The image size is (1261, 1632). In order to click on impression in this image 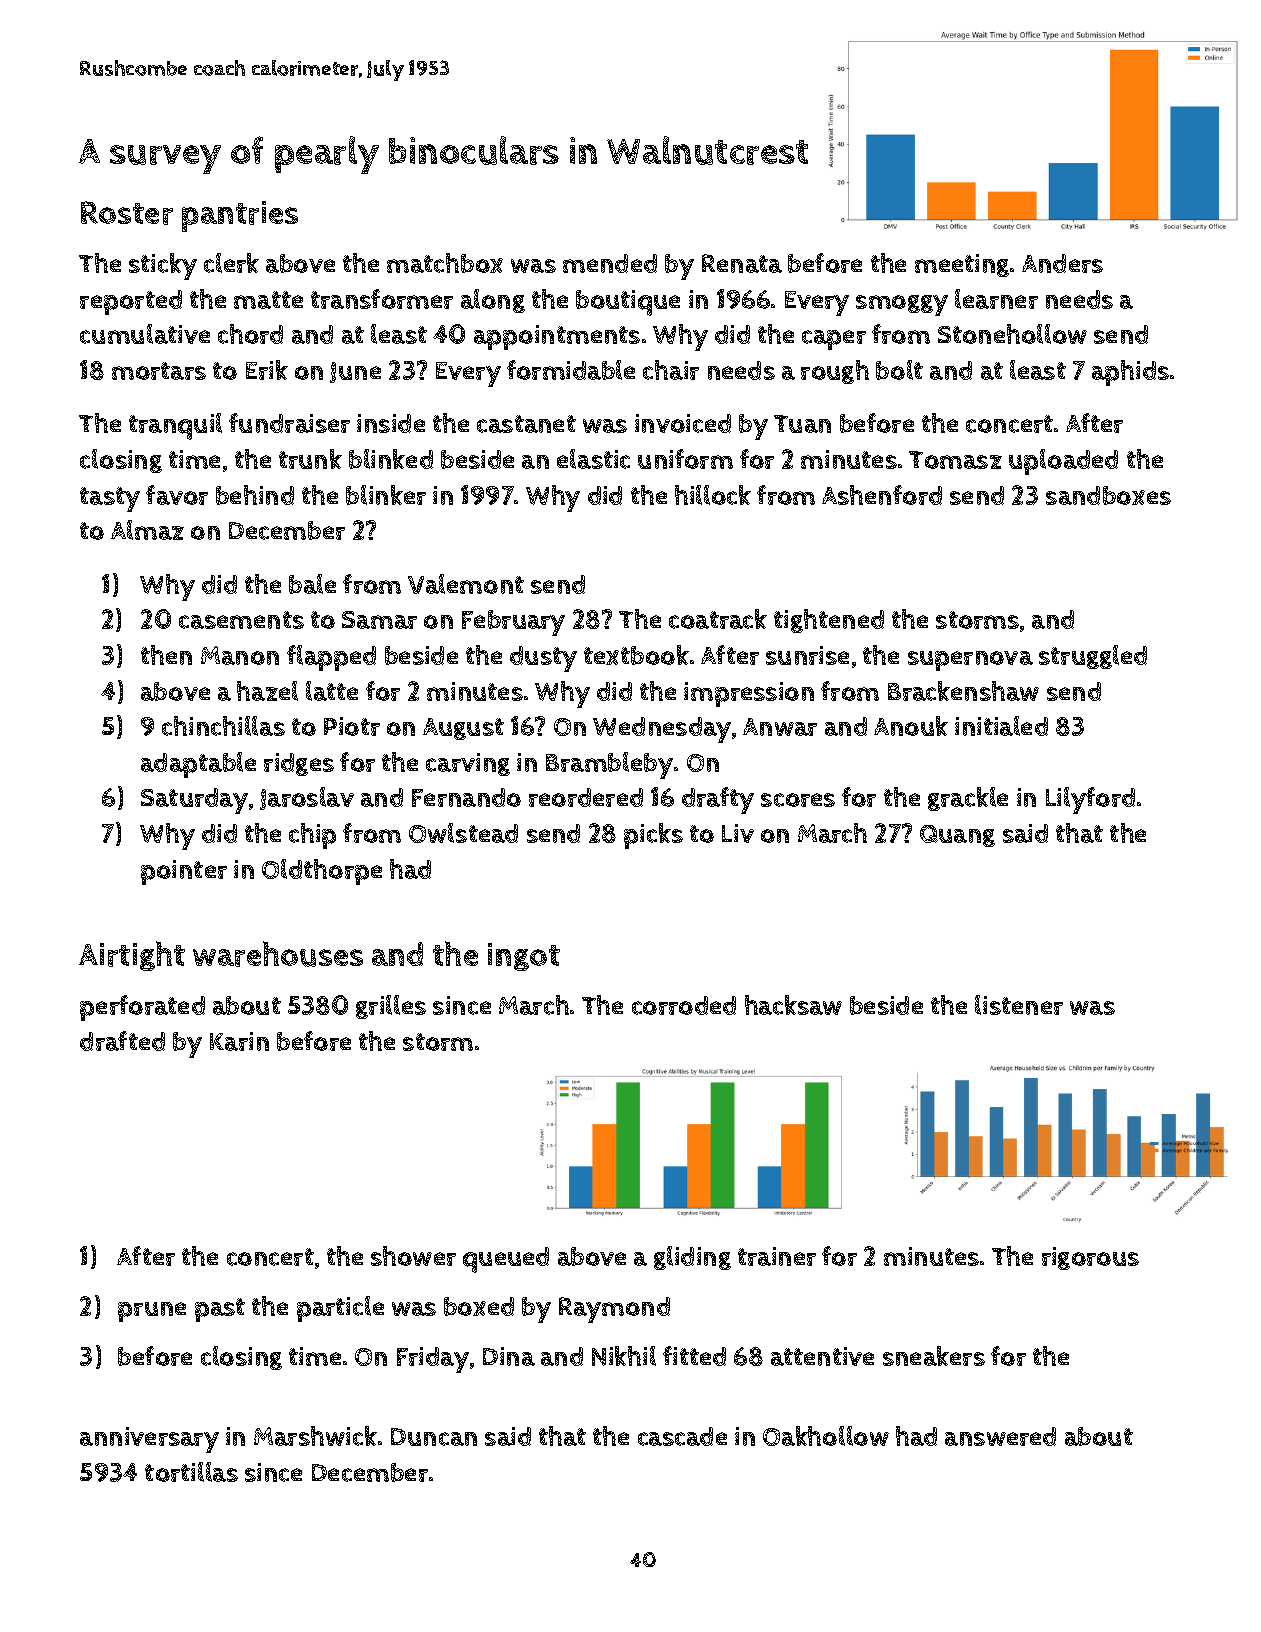, I will do `click(749, 694)`.
